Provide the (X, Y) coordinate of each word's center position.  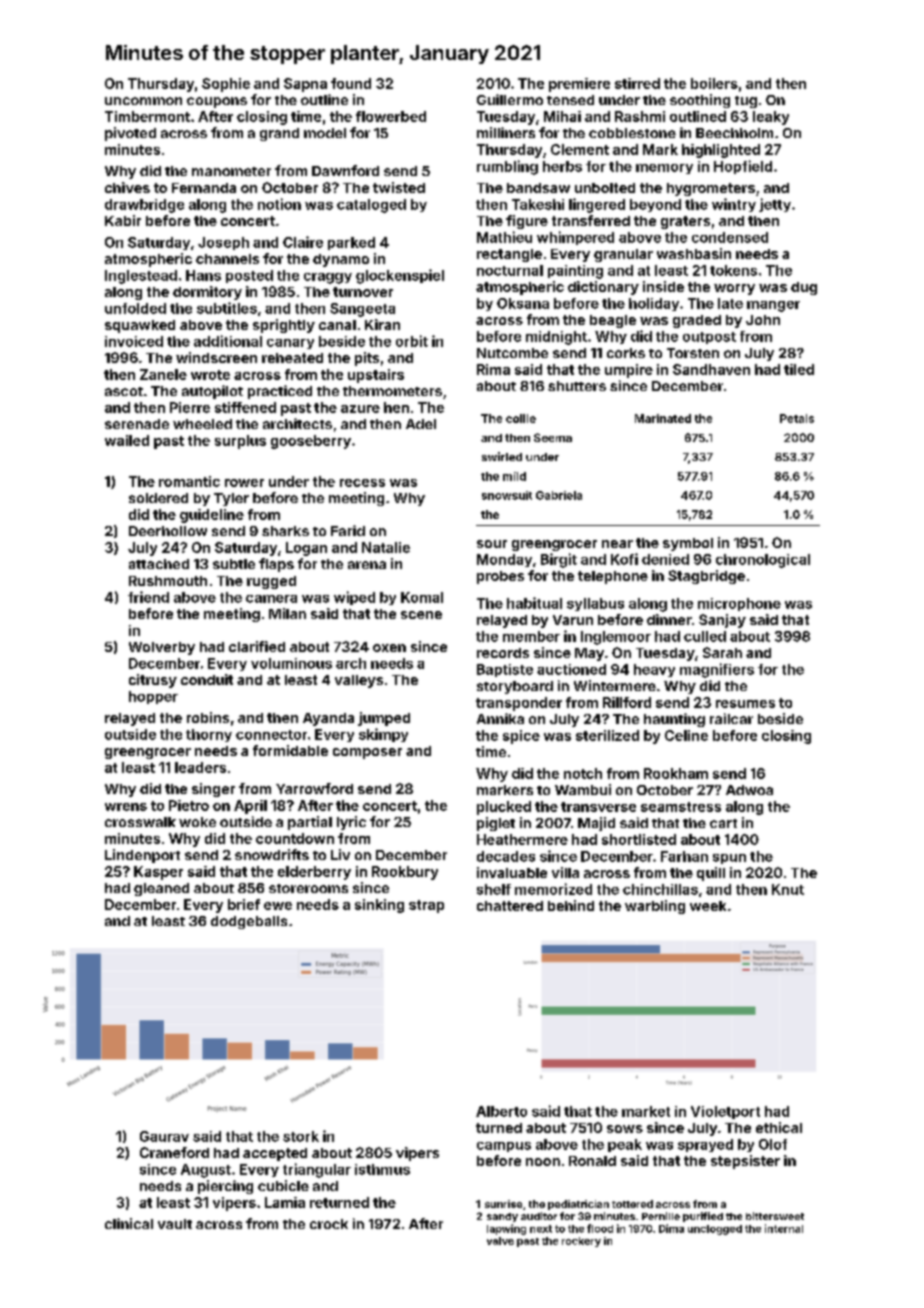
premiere (579, 85)
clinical (129, 1223)
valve (500, 1241)
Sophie (226, 85)
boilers (714, 83)
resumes (745, 704)
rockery (581, 1242)
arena (367, 565)
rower (244, 483)
